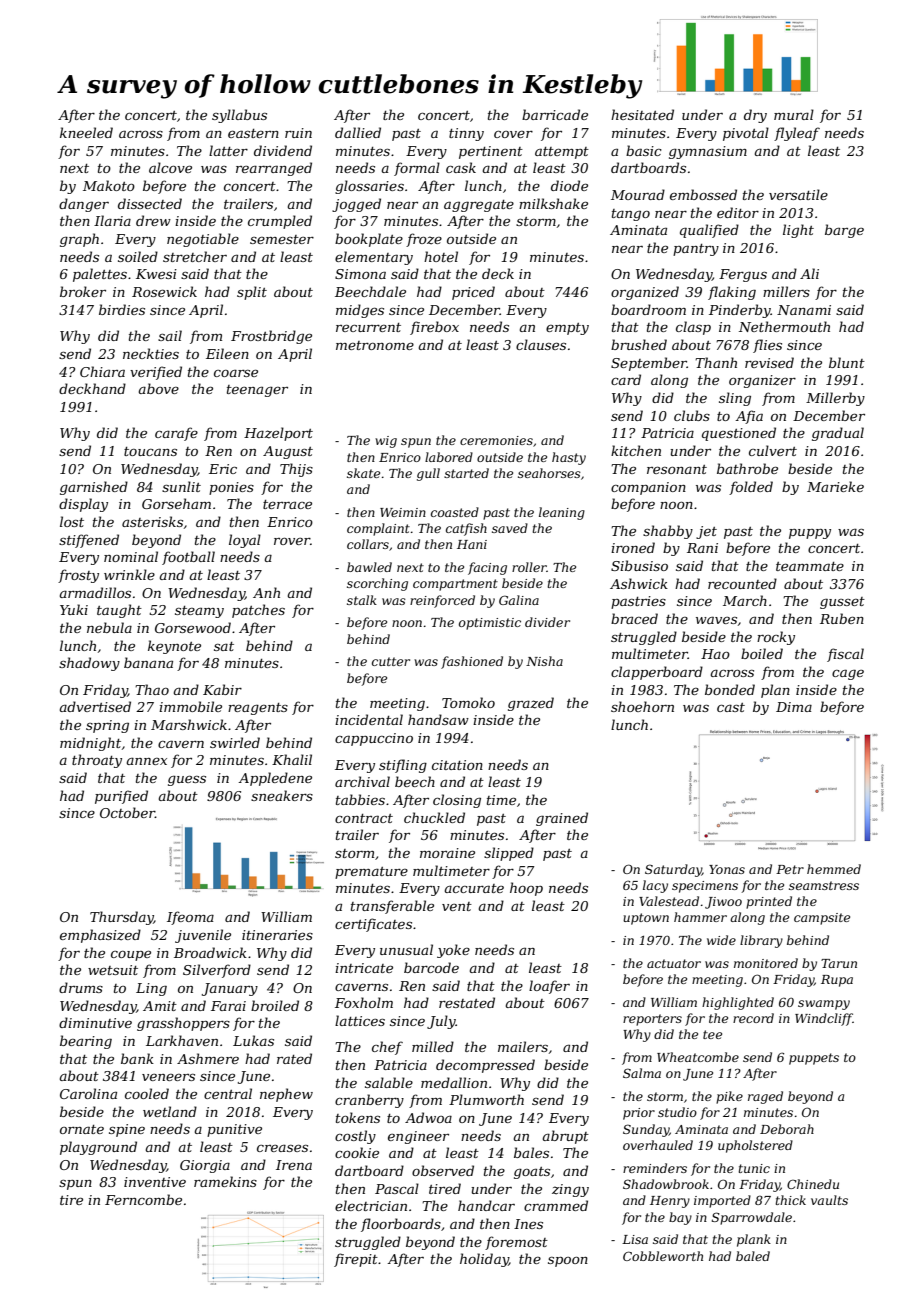 This page has height=1308, width=924. What do you see at coordinates (755, 116) in the page?
I see `dry` at bounding box center [755, 116].
